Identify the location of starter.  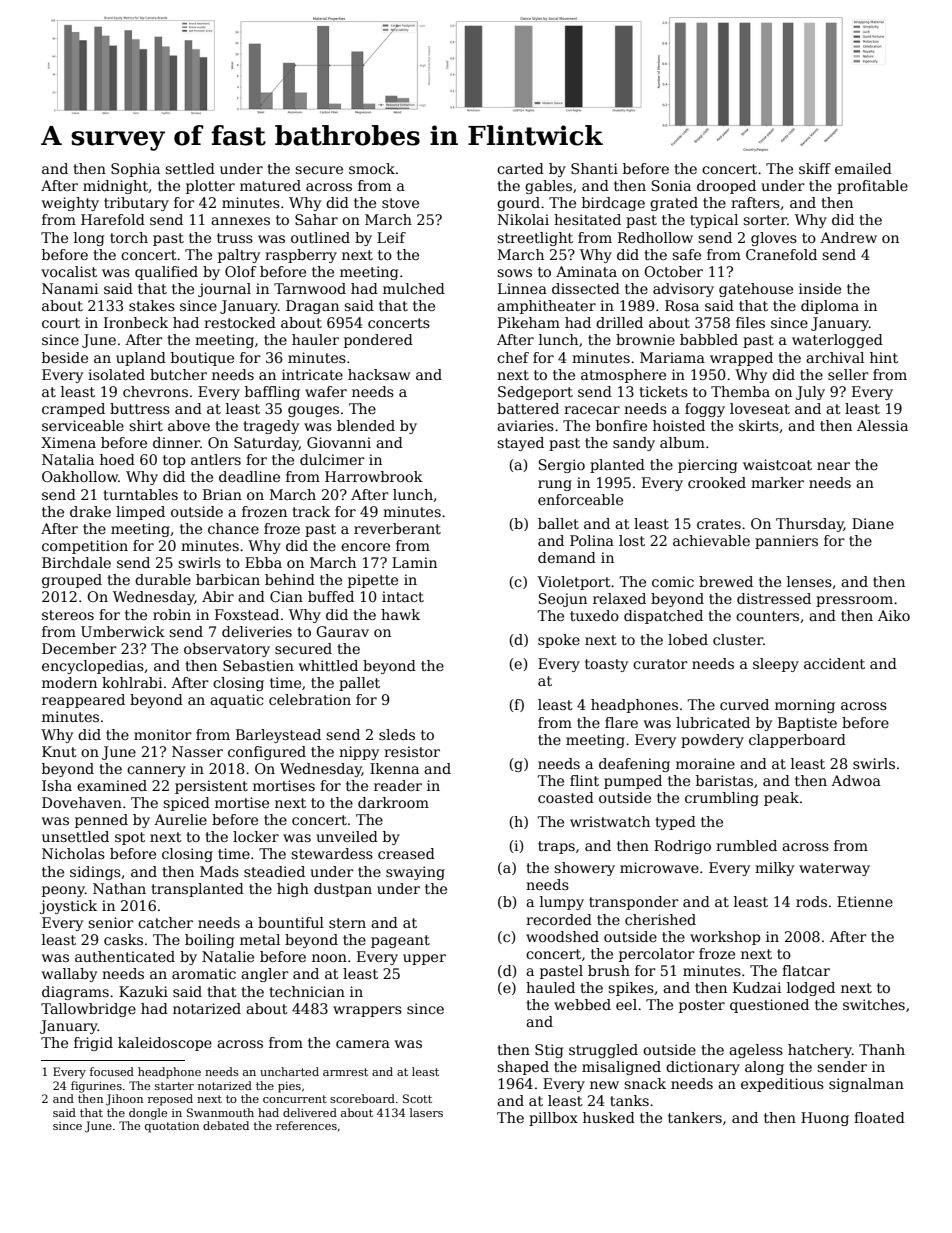
(174, 1086).
